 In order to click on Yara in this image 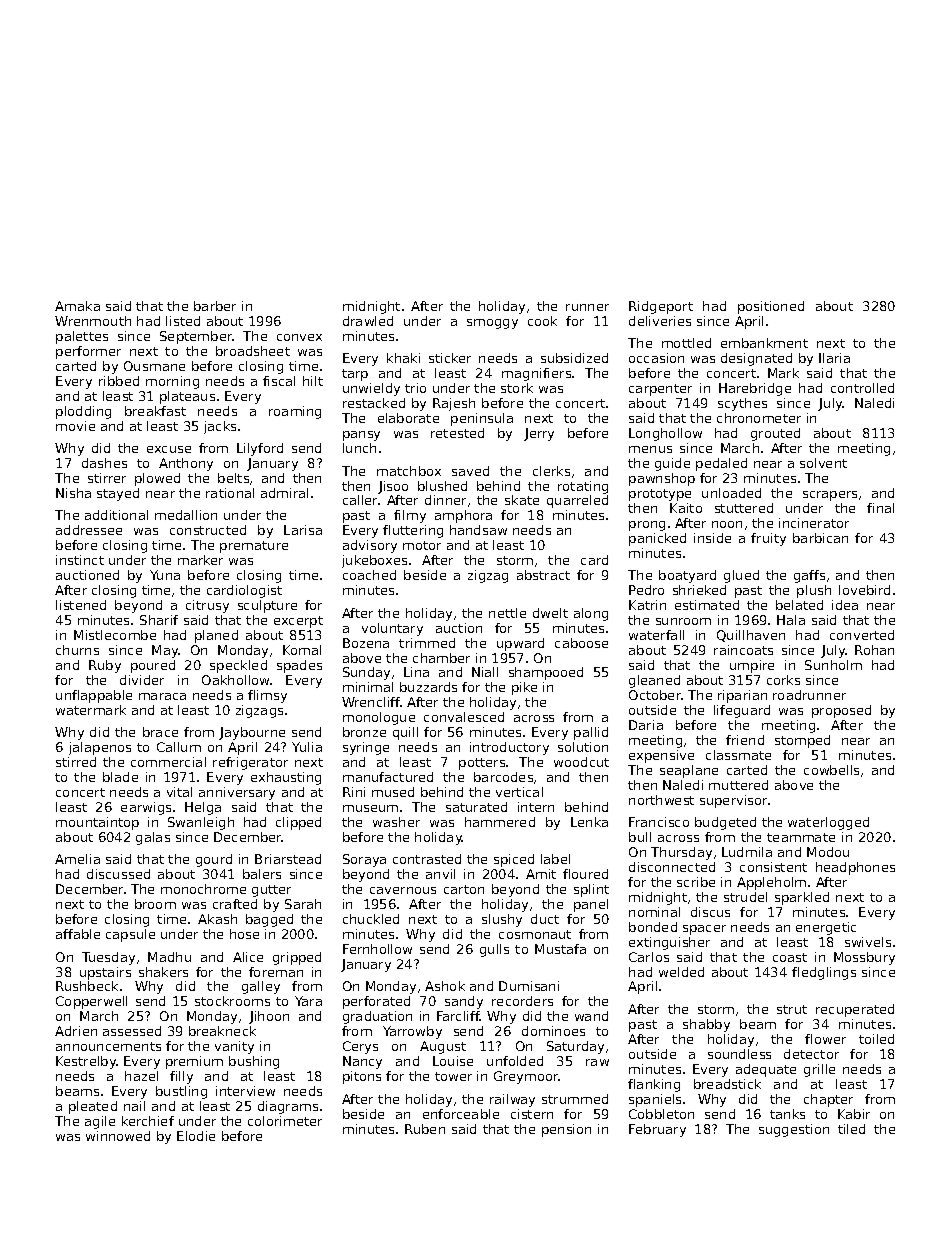, I will do `click(308, 1001)`.
